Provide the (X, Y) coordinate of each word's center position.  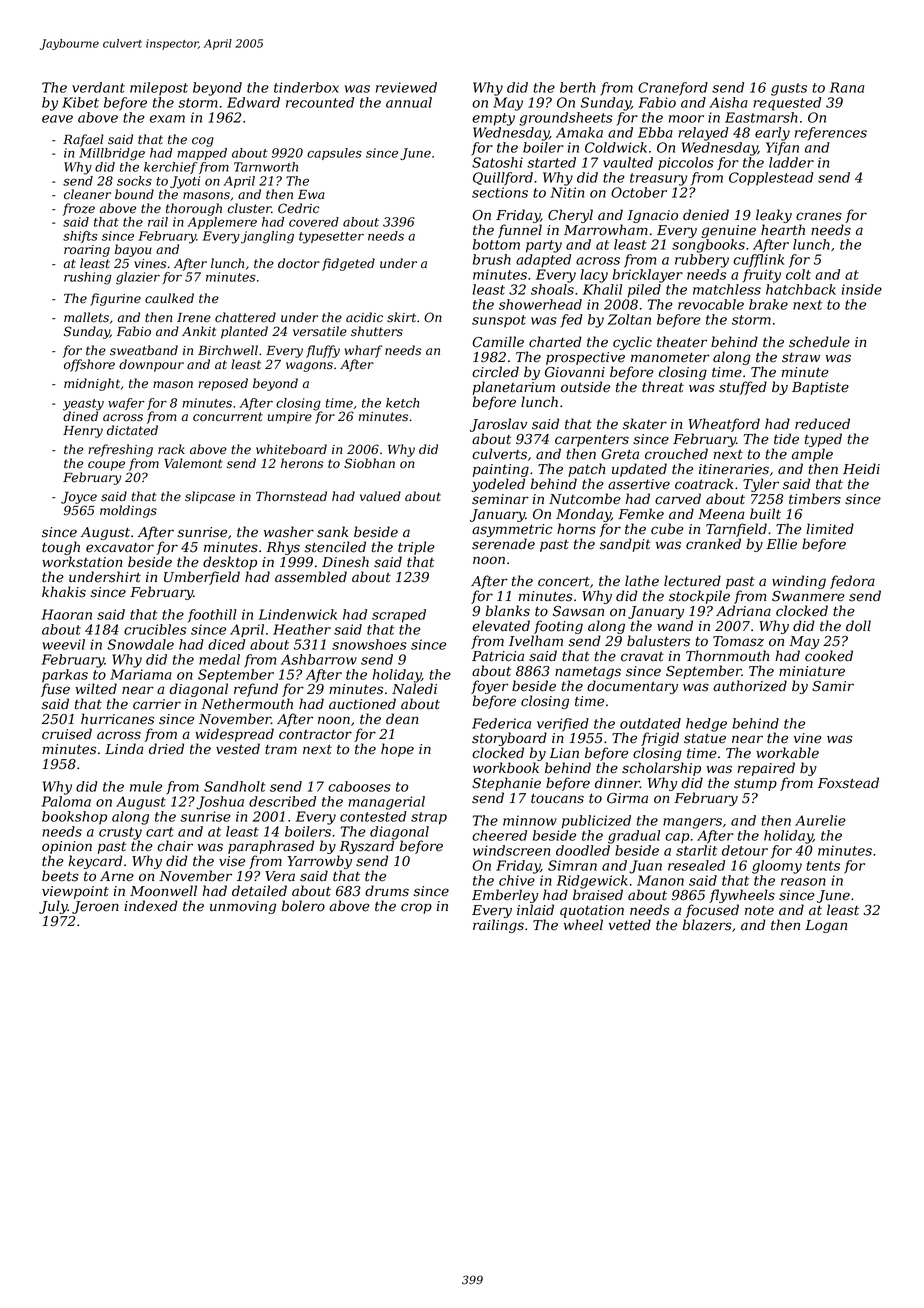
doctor (299, 263)
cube (667, 529)
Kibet (80, 102)
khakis (64, 592)
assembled (311, 577)
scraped (399, 616)
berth (578, 87)
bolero (303, 906)
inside (862, 289)
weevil (63, 644)
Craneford (673, 89)
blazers (707, 925)
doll (858, 626)
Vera (280, 876)
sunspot (499, 321)
